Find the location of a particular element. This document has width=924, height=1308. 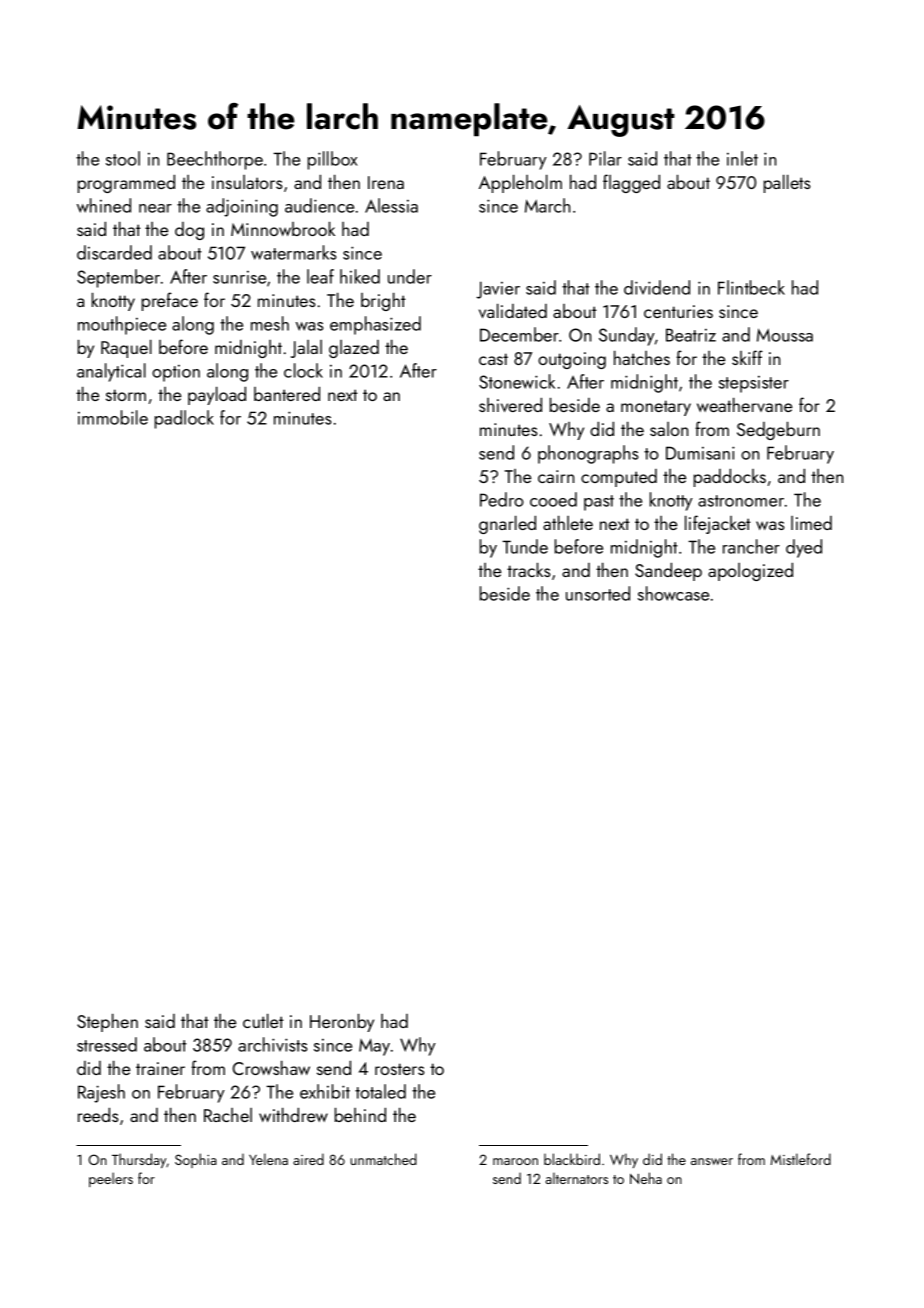

Dumisani is located at coordinates (700, 453).
